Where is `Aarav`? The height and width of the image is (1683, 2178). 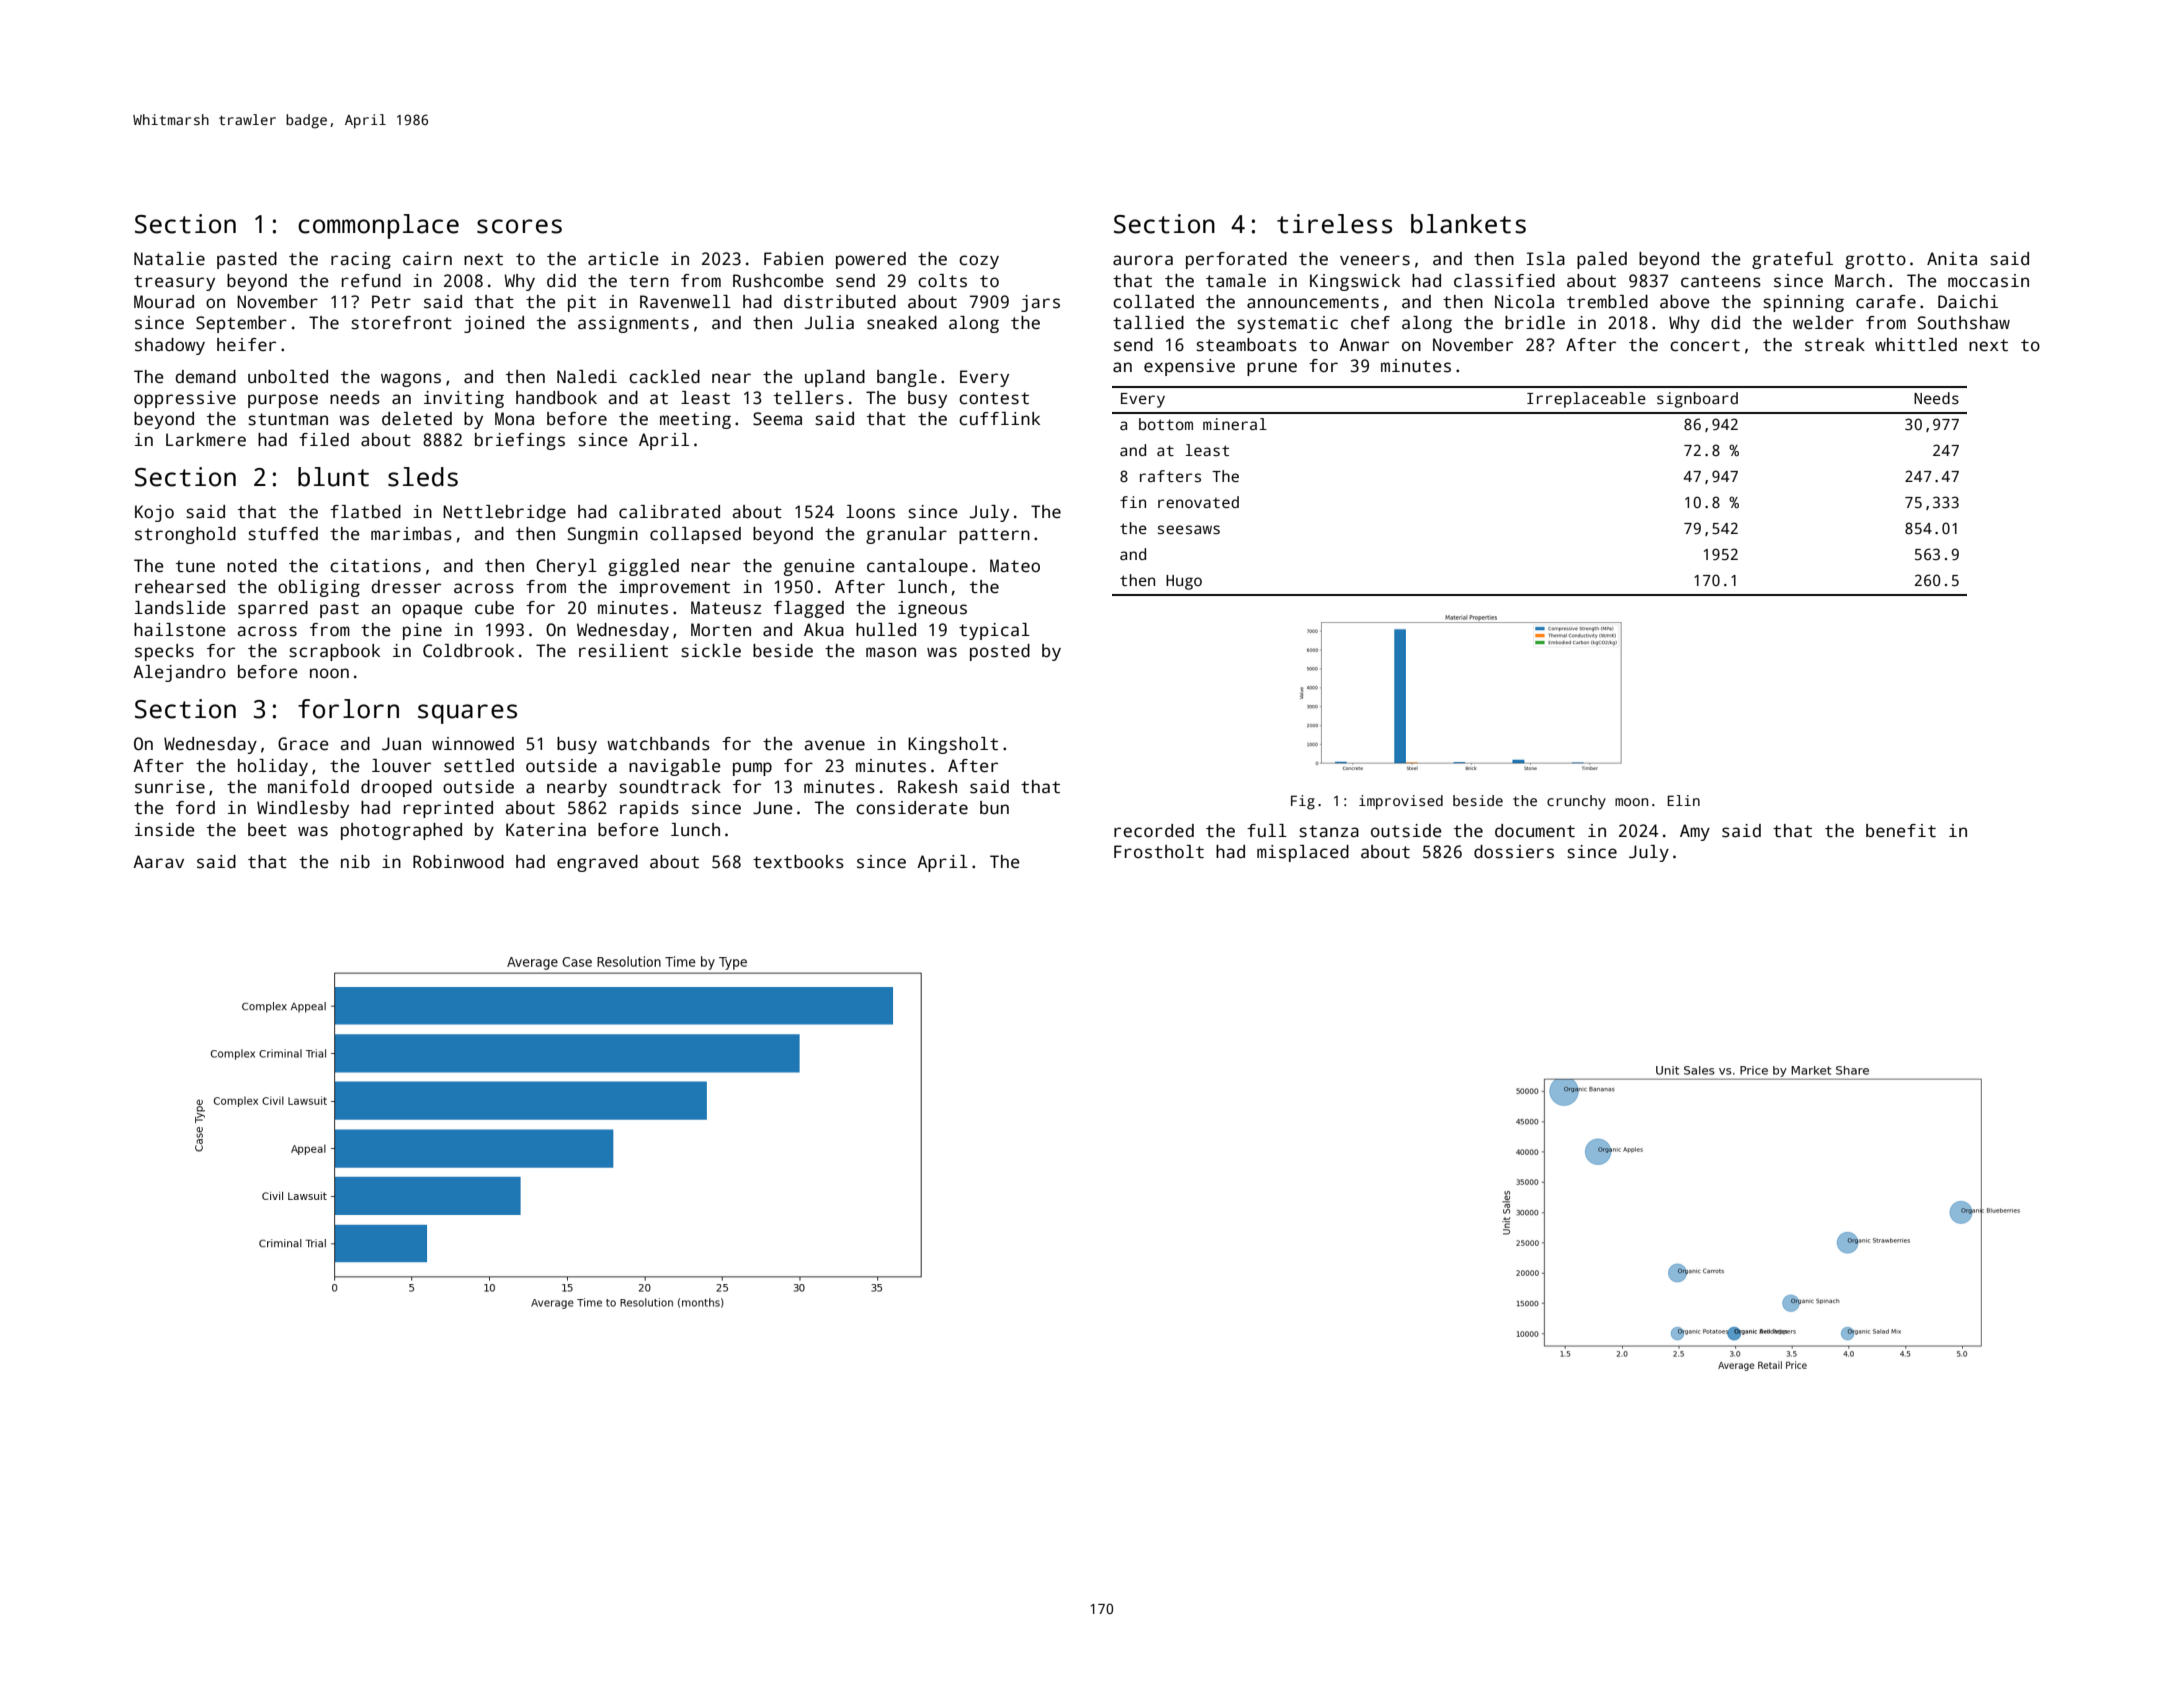 Aarav is located at coordinates (158, 862).
